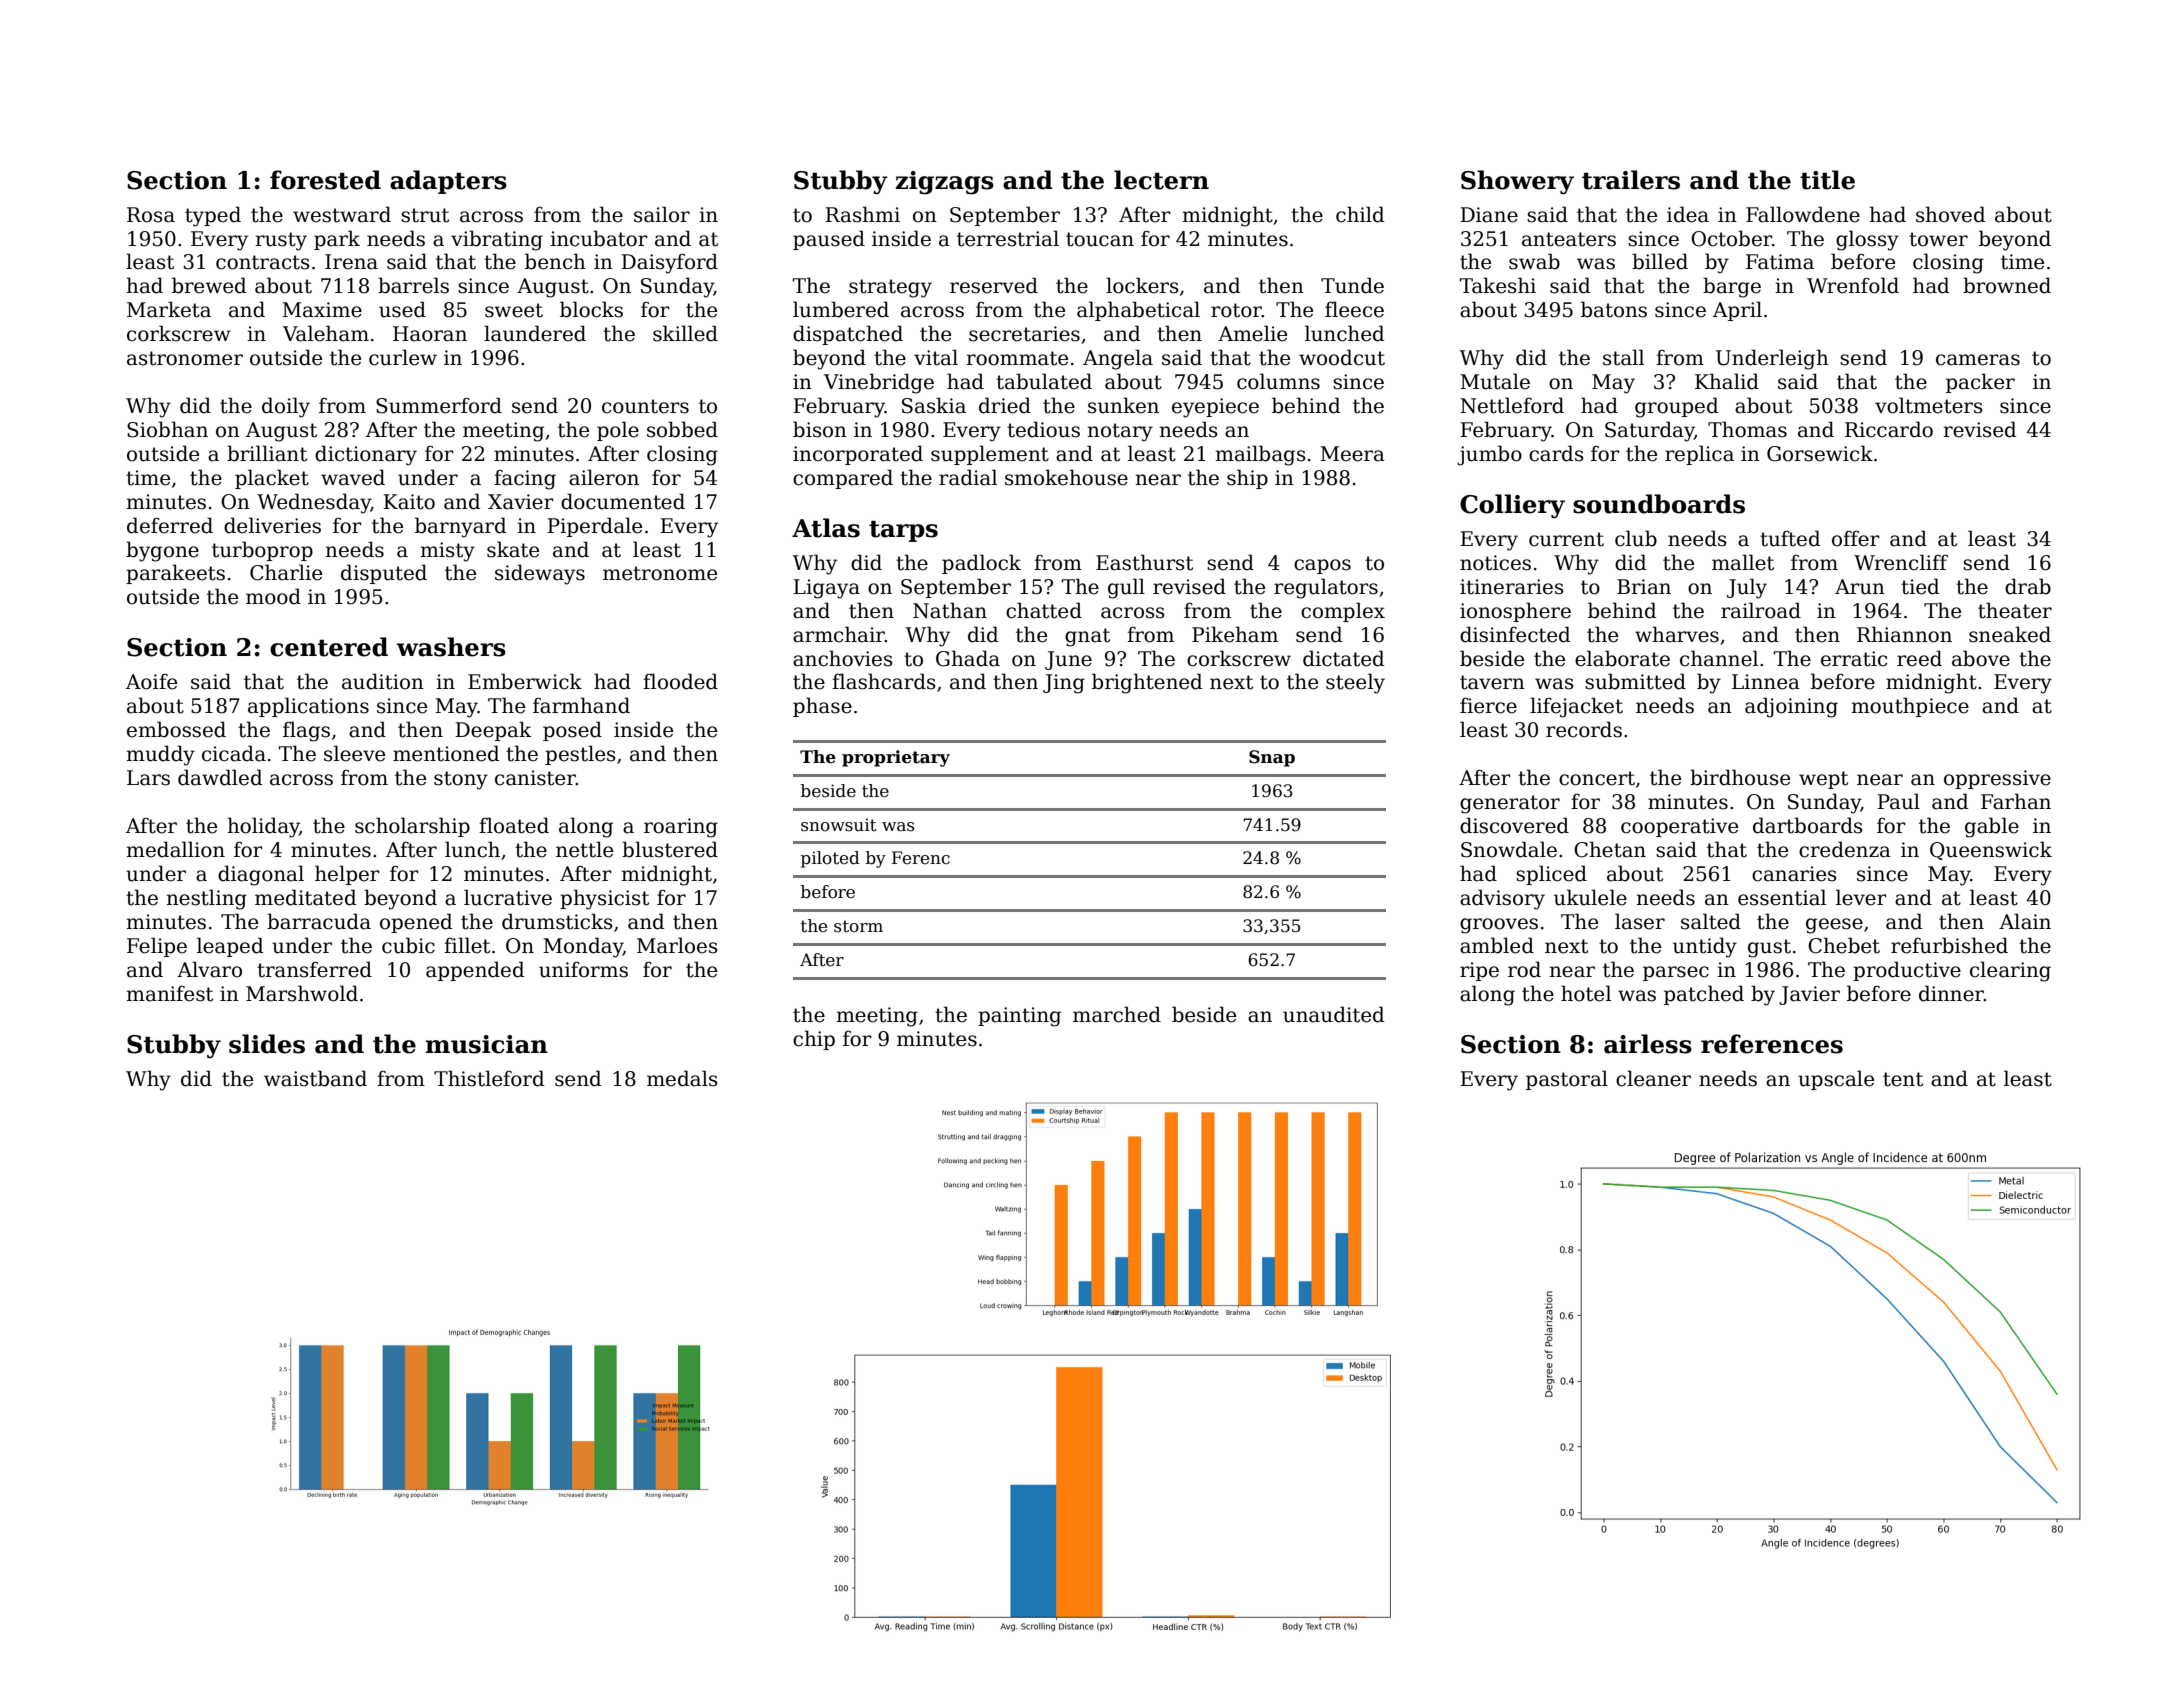 The width and height of the screenshot is (2178, 1683). I want to click on adapters, so click(448, 182).
